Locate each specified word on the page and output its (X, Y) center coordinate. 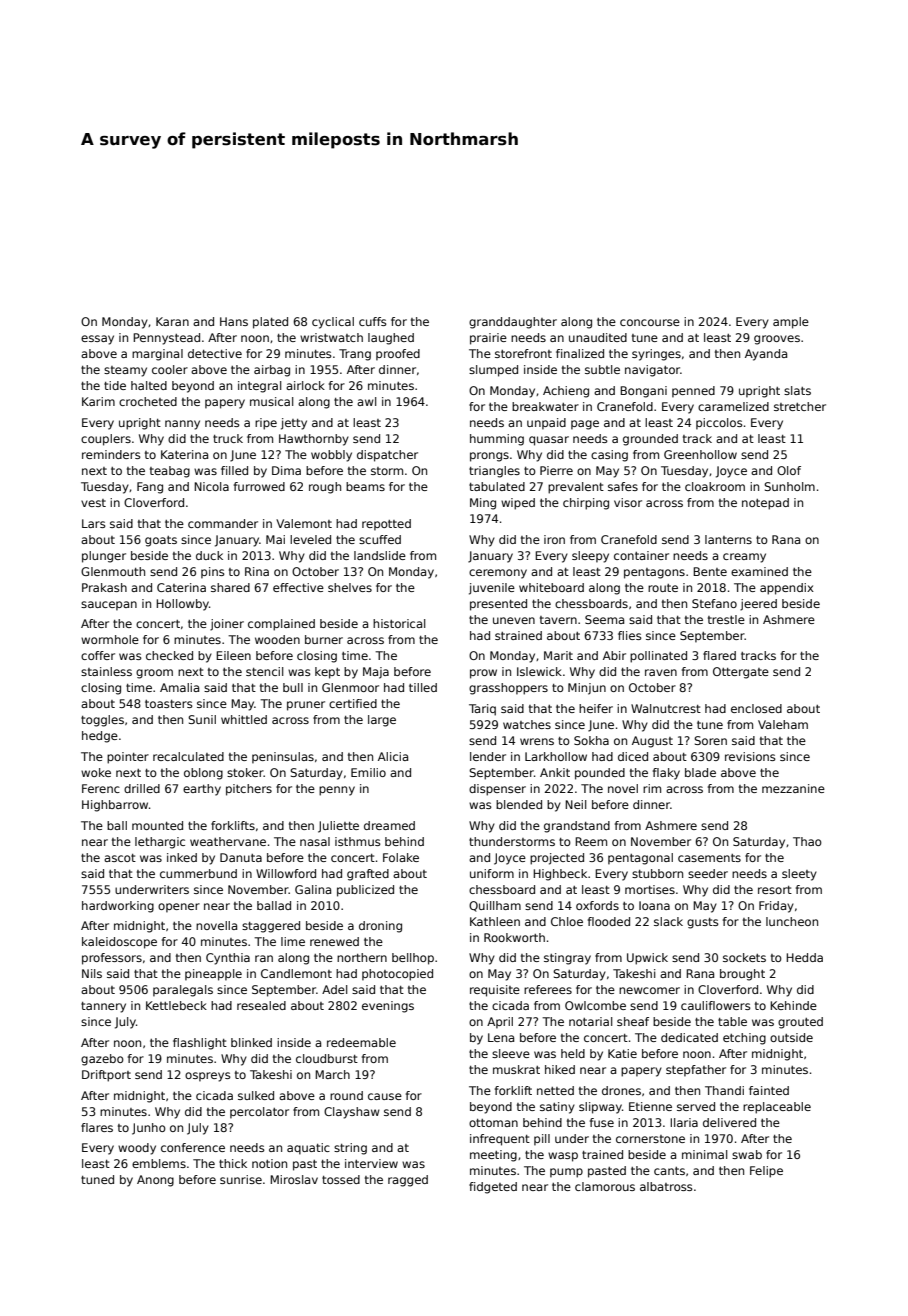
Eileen (233, 655)
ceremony (498, 574)
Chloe (567, 921)
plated (270, 323)
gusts (703, 923)
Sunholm (789, 486)
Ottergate (741, 673)
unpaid (546, 424)
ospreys (208, 1077)
